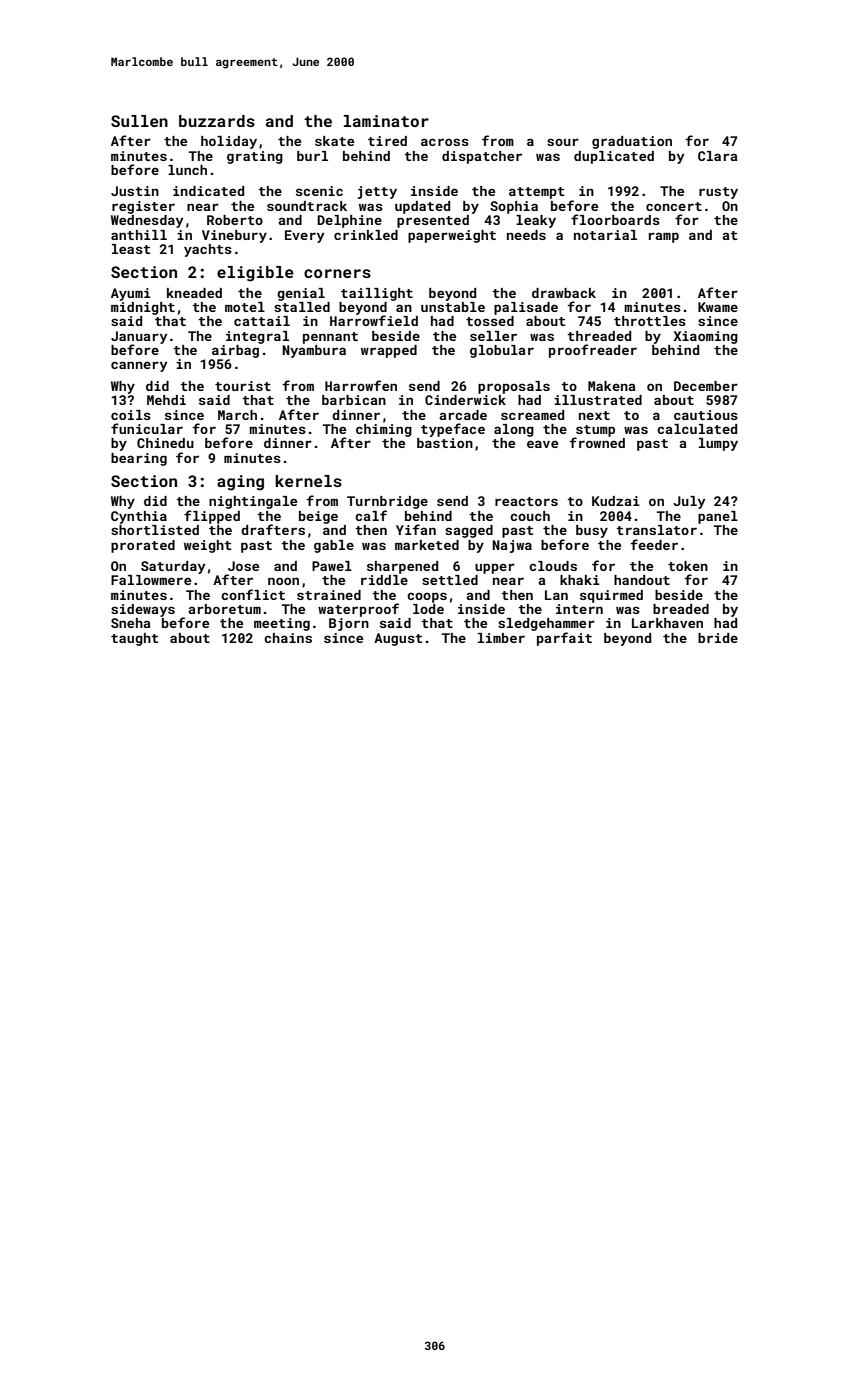  I want to click on graduation, so click(632, 142).
